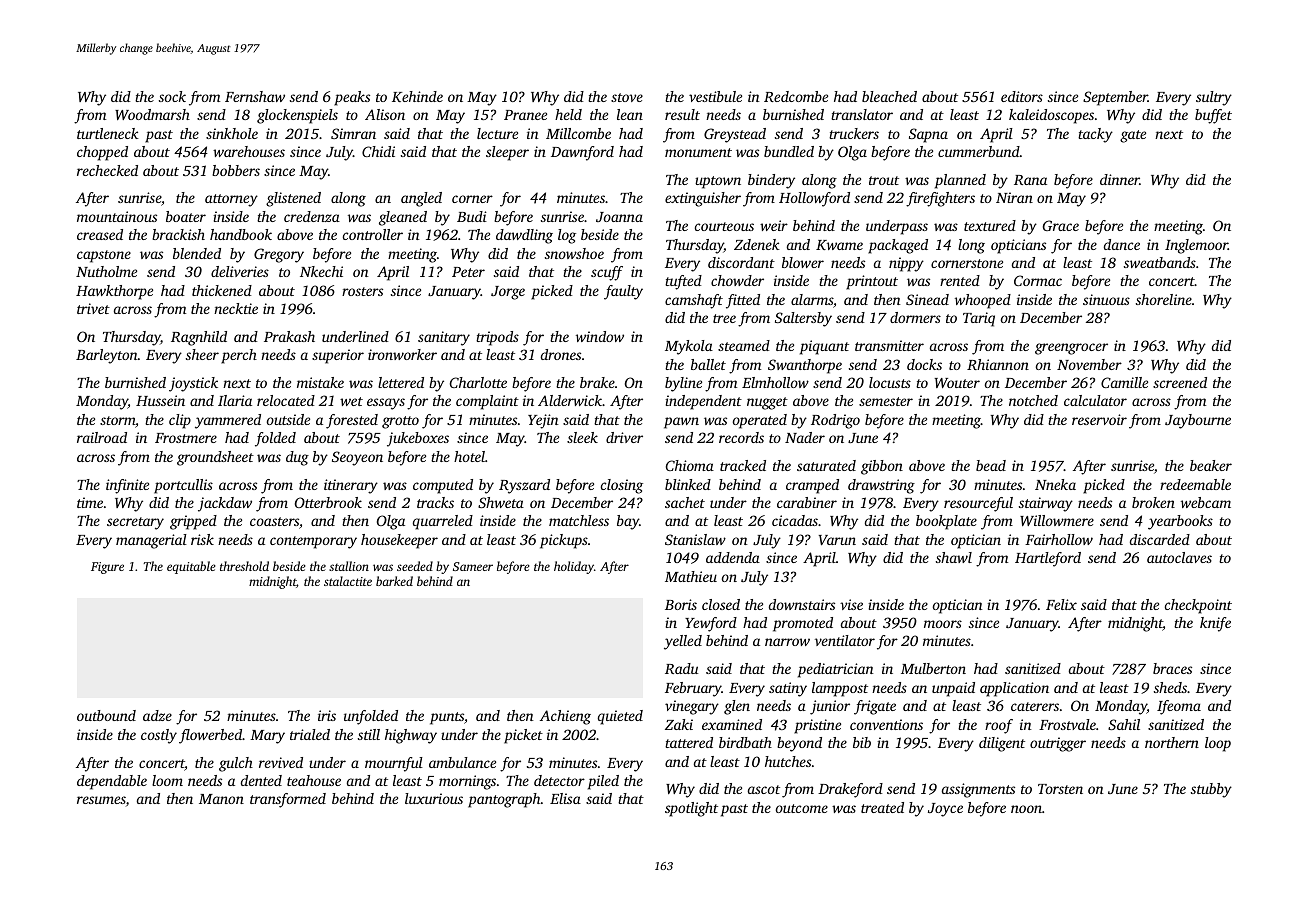  What do you see at coordinates (1170, 687) in the screenshot?
I see `sheds` at bounding box center [1170, 687].
